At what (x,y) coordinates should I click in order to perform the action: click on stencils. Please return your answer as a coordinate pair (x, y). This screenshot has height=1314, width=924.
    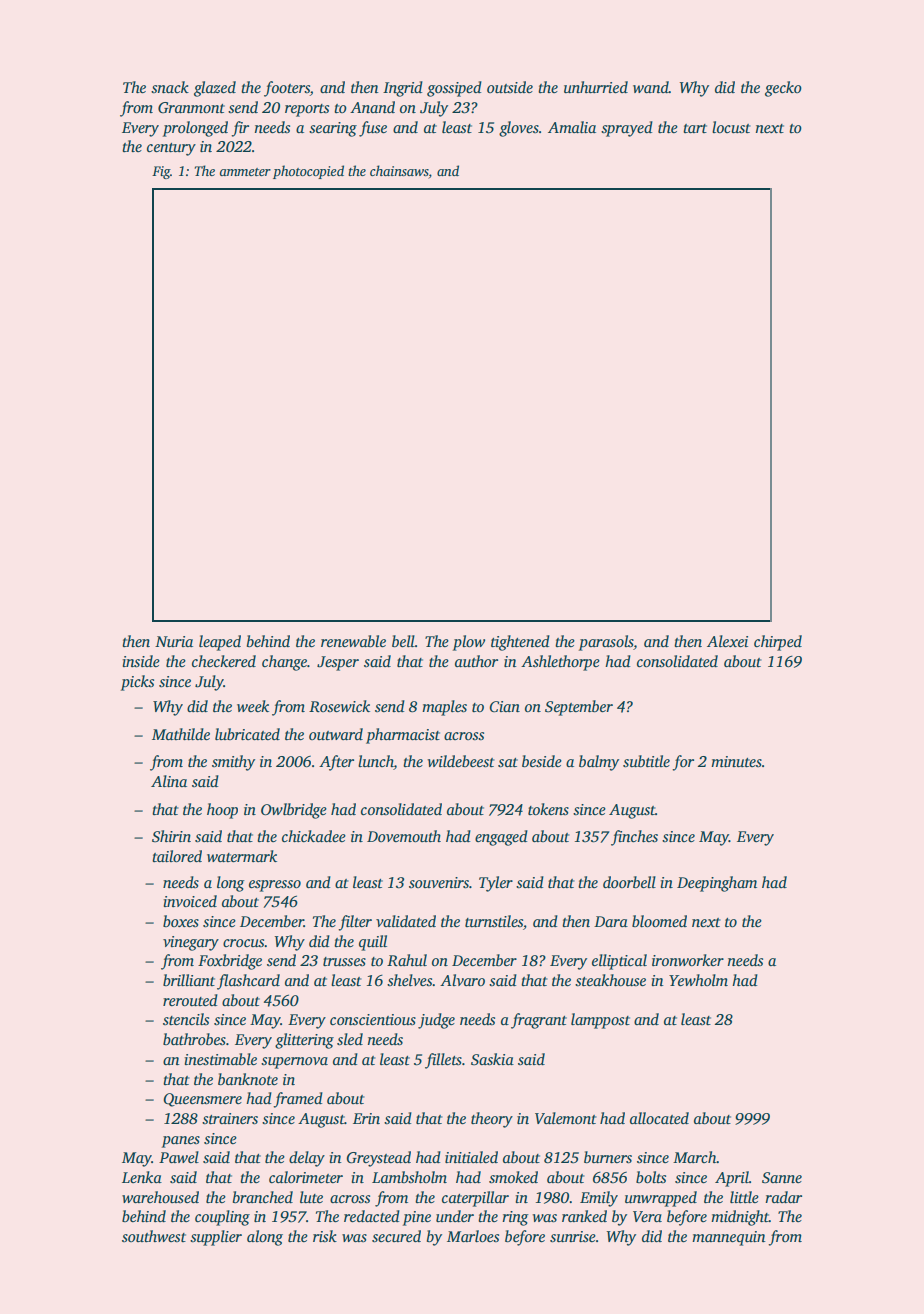
    Looking at the image, I should click on (186, 1019).
